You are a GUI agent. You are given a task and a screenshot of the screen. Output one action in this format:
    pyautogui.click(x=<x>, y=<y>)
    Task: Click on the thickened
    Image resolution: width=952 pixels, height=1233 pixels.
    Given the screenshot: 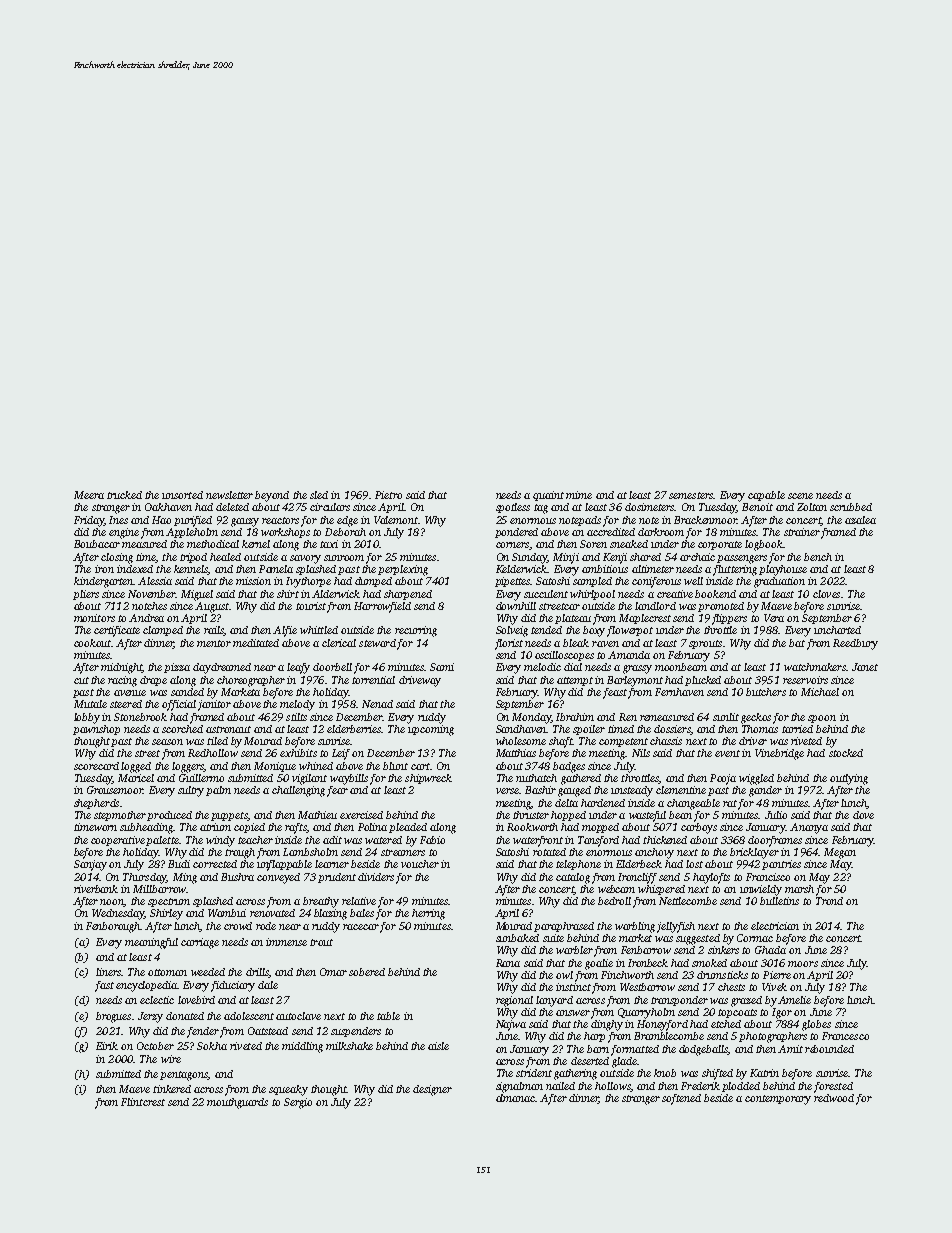 What is the action you would take?
    pyautogui.click(x=665, y=840)
